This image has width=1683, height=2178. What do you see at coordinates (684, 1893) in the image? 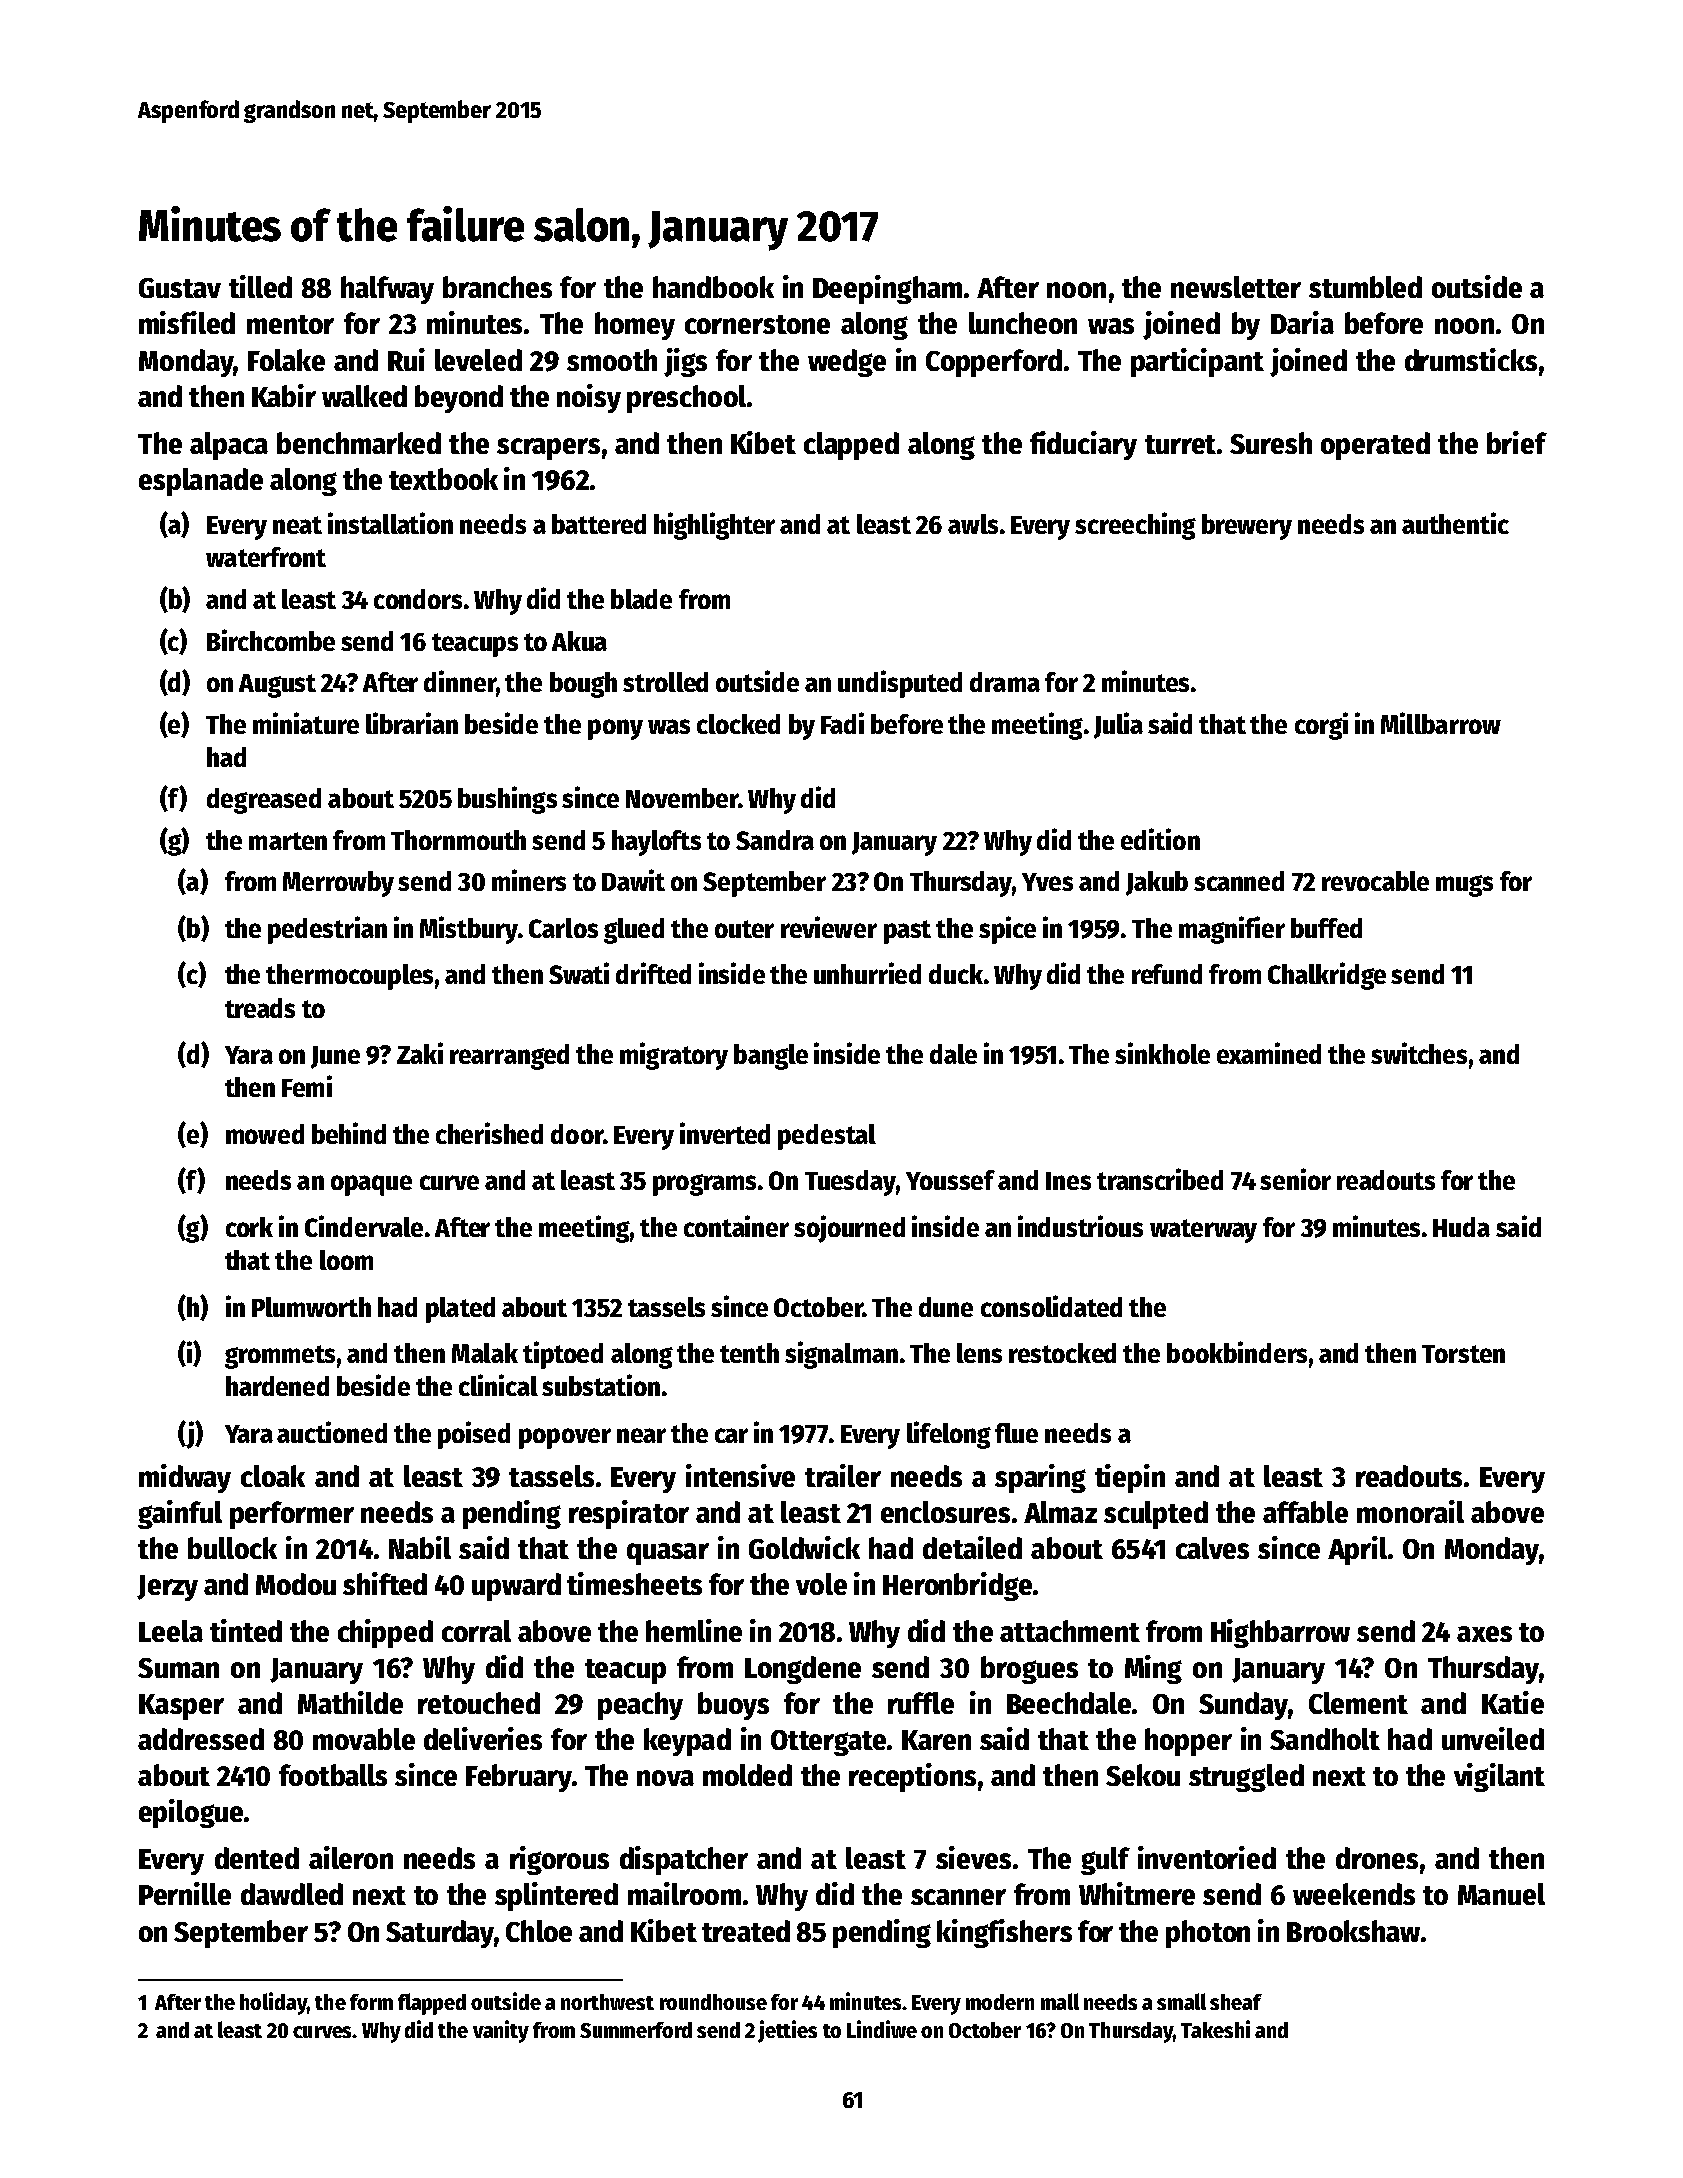
I see `mailroom` at bounding box center [684, 1893].
